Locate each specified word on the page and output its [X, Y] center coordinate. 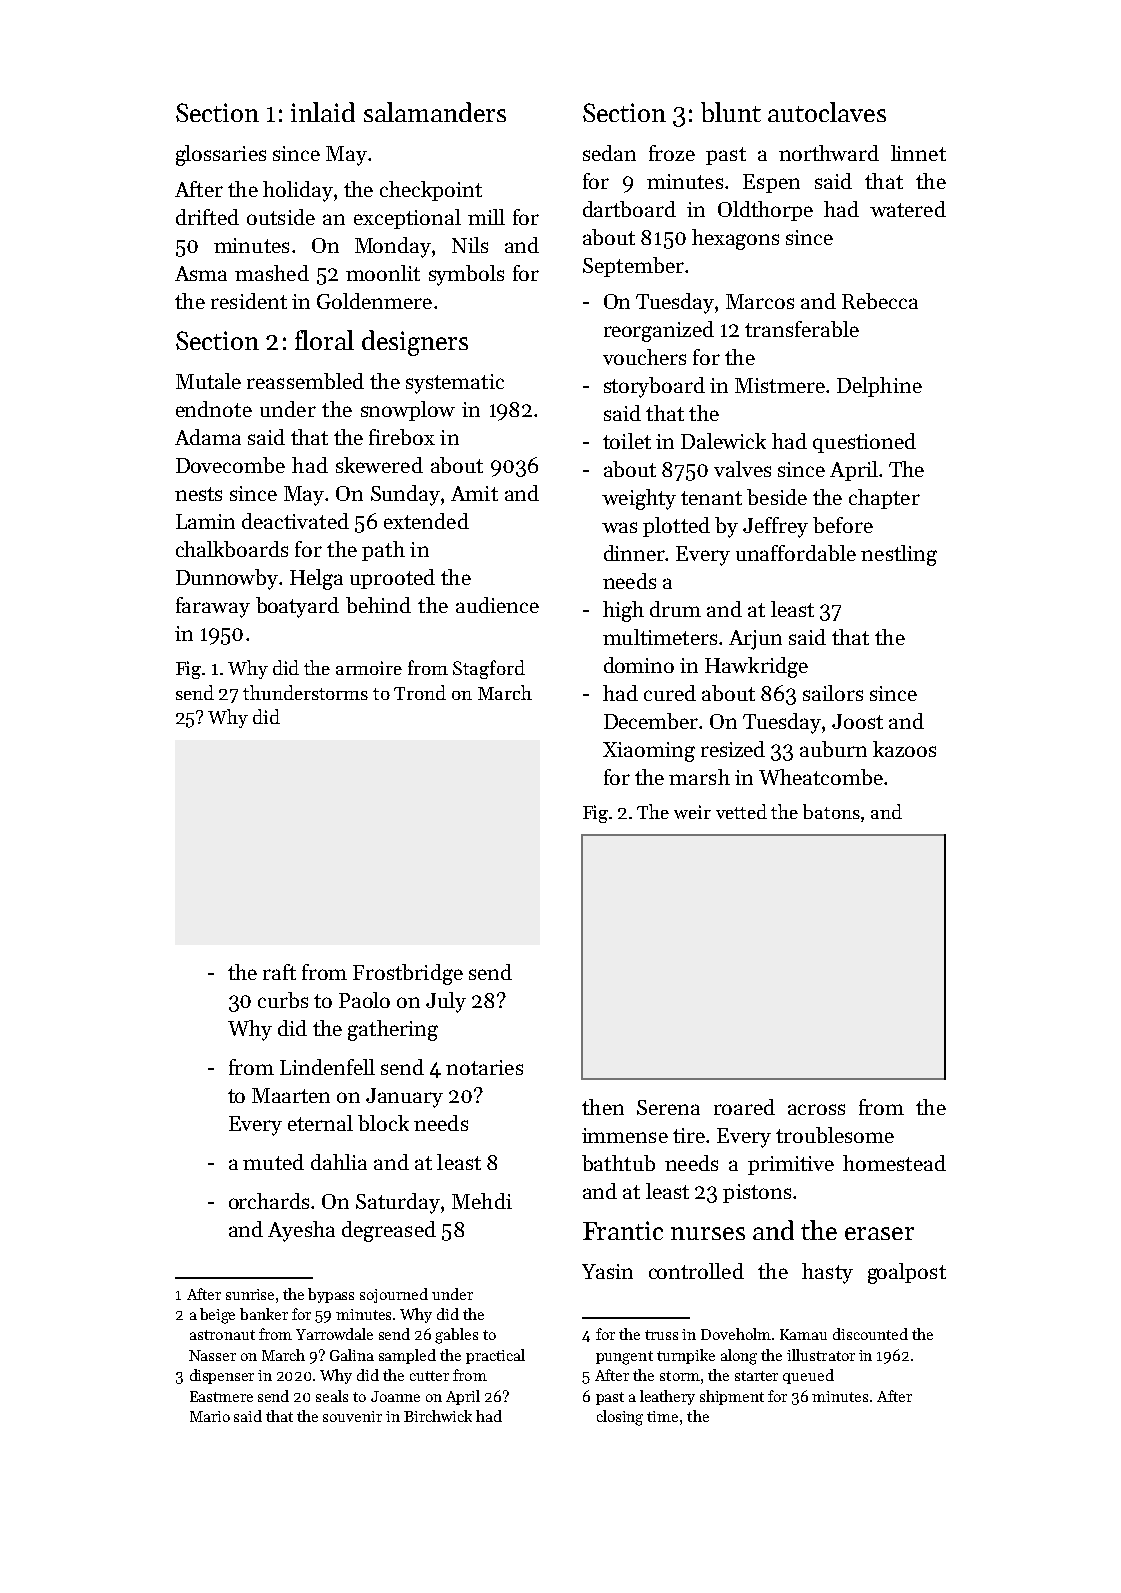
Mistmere [780, 385]
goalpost [907, 1273]
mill [486, 217]
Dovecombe [230, 465]
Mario [210, 1416]
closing [620, 1418]
